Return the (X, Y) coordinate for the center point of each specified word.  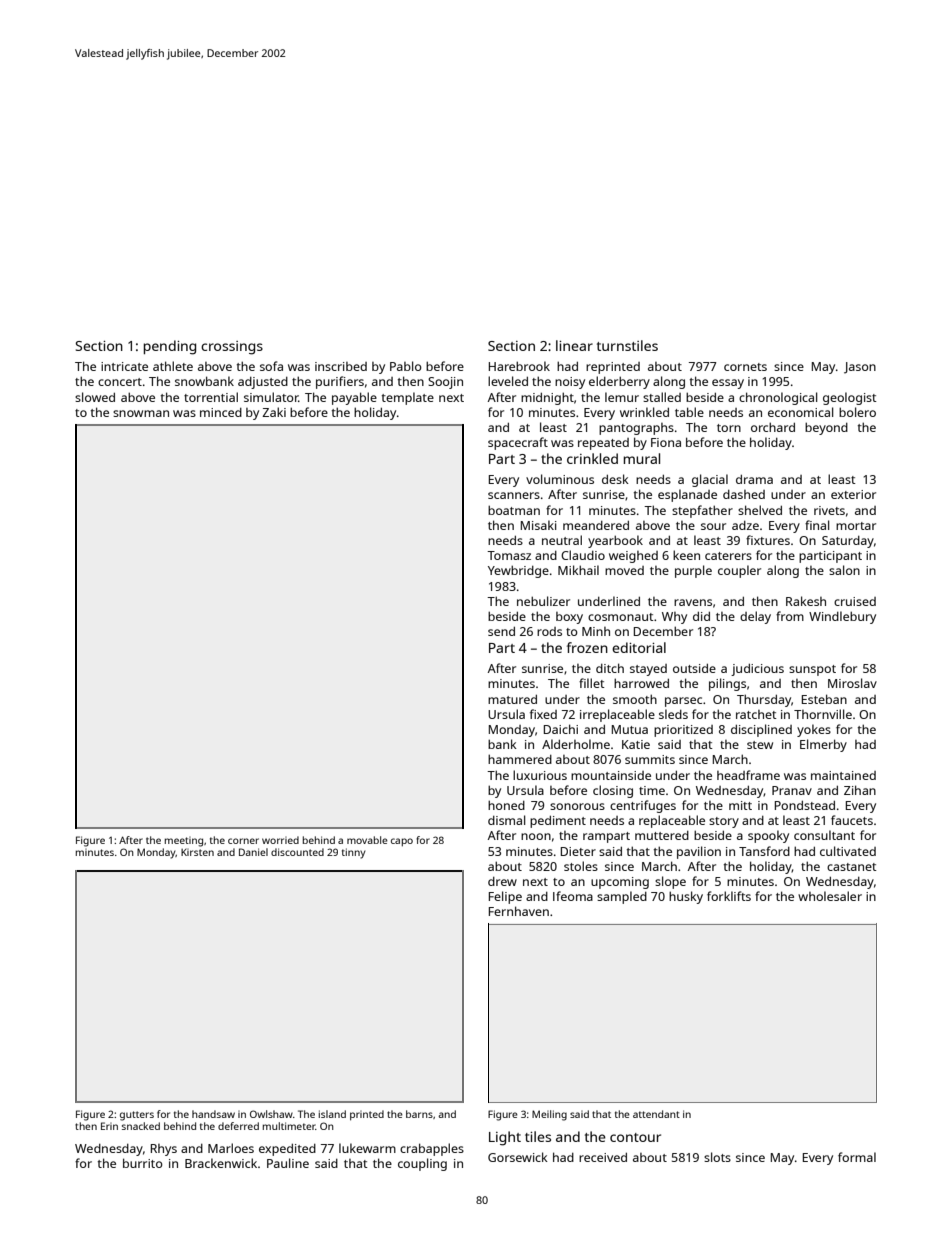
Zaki (274, 412)
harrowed (641, 683)
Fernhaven (519, 911)
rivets (829, 510)
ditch (610, 668)
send (501, 631)
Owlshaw (271, 1114)
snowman (141, 413)
